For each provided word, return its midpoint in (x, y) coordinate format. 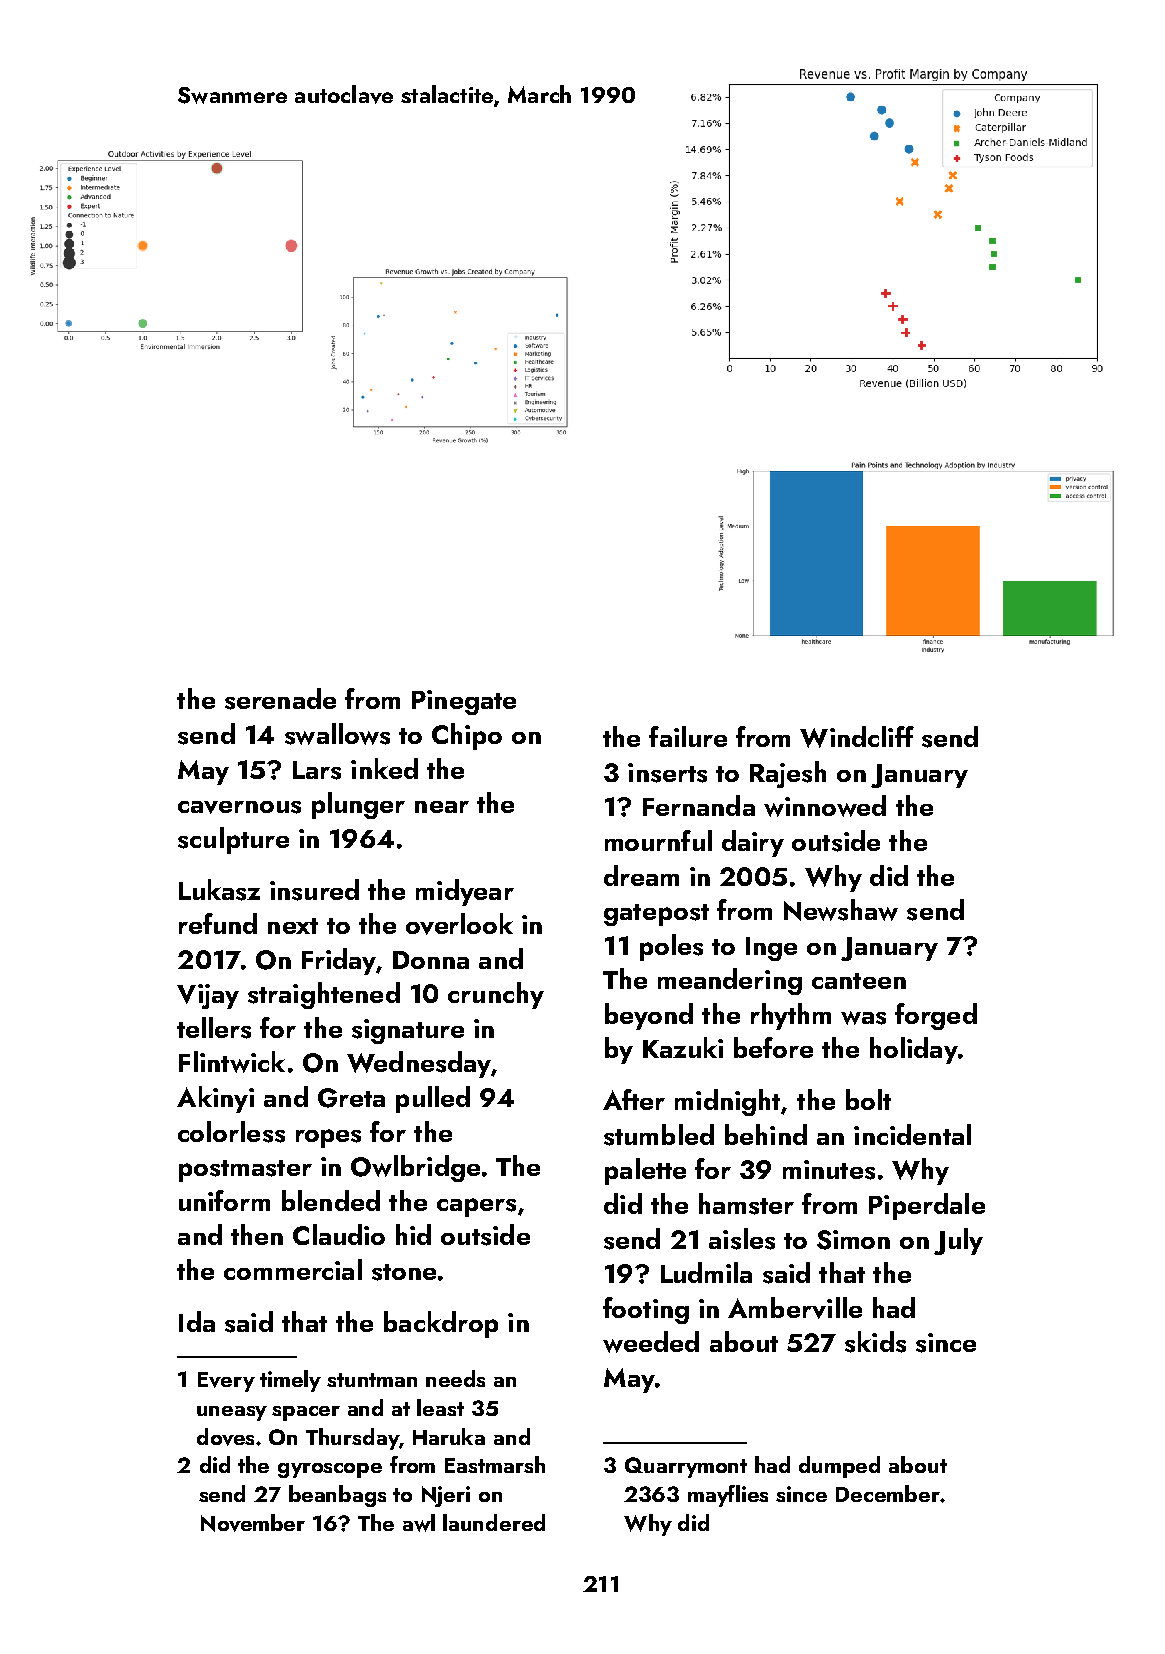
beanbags (337, 1496)
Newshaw (841, 910)
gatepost (656, 915)
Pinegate (464, 702)
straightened (324, 995)
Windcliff (857, 737)
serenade (280, 699)
